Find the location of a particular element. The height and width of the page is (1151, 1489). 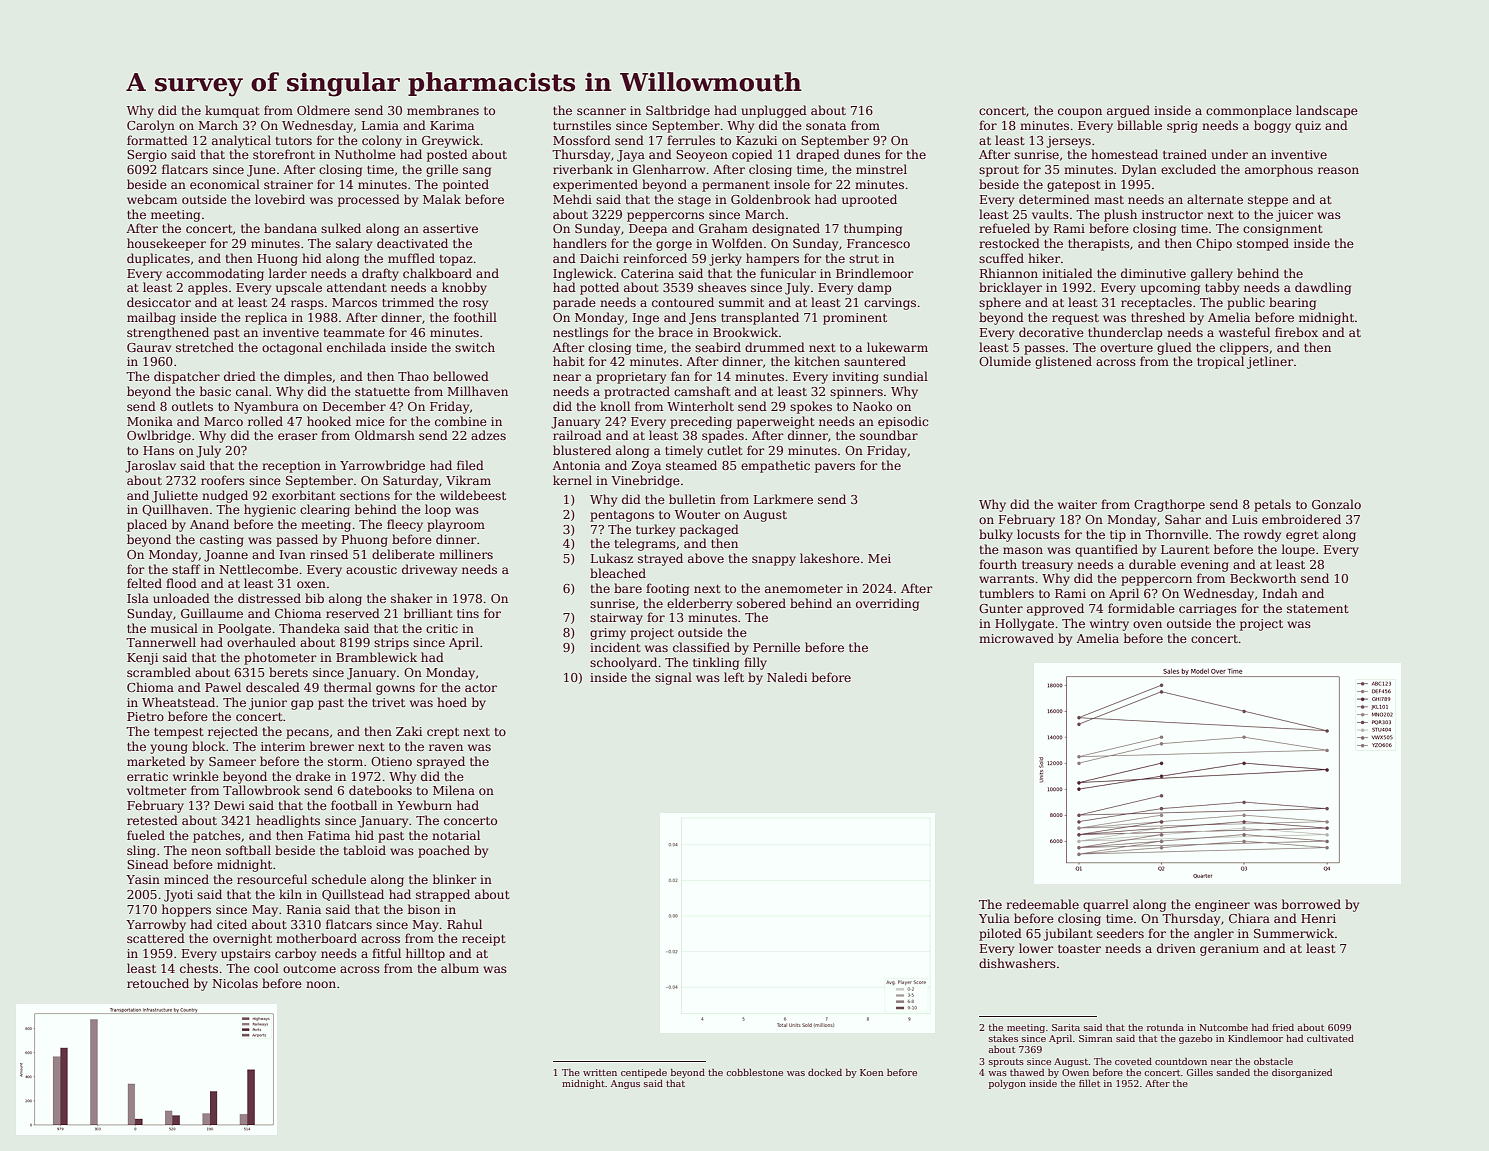

Naledi is located at coordinates (787, 677).
